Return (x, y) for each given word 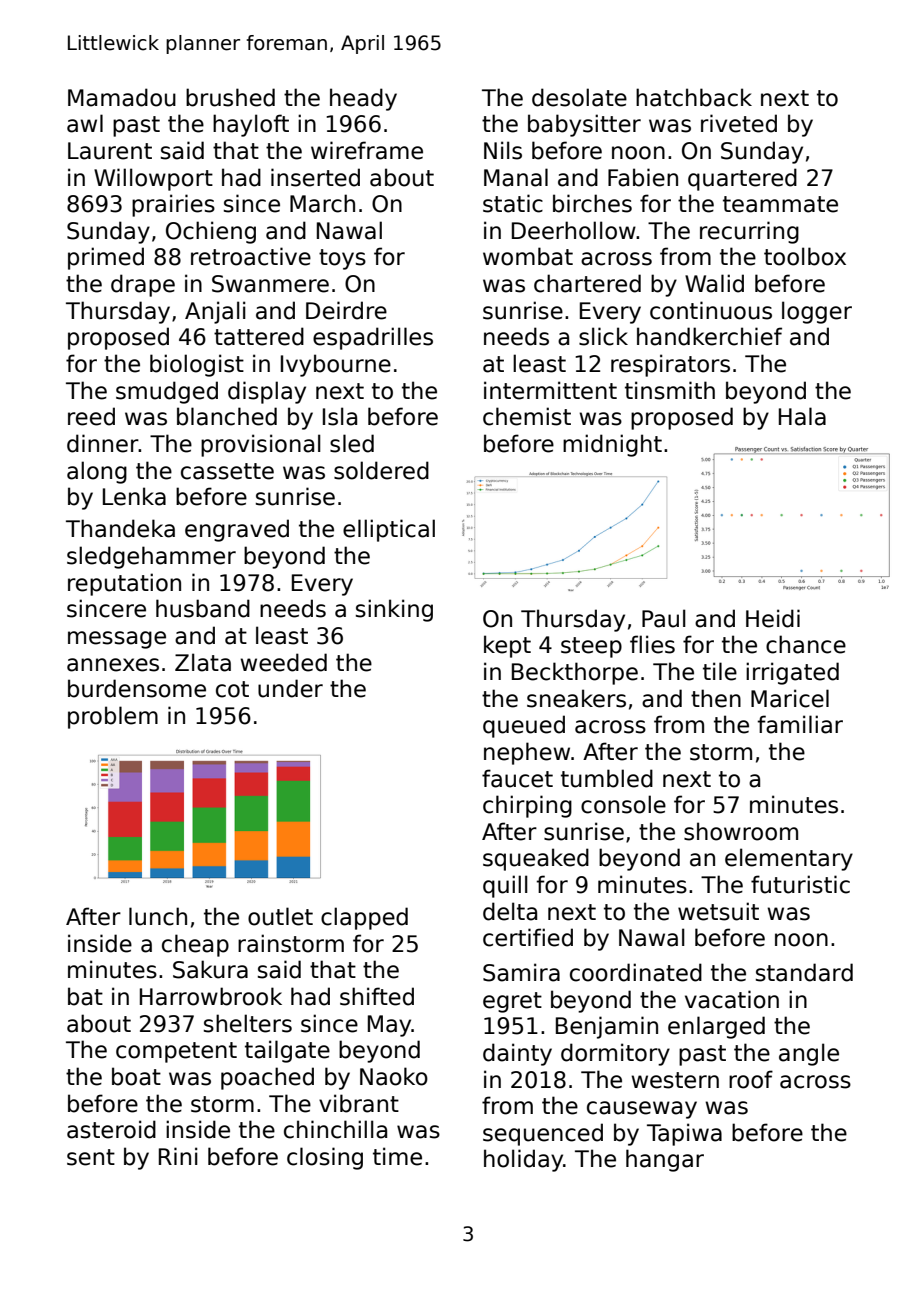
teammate (780, 204)
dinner (103, 443)
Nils (503, 150)
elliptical (389, 530)
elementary (789, 859)
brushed (230, 97)
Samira (521, 972)
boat (136, 1076)
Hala (802, 416)
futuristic (800, 884)
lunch (158, 916)
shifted (377, 996)
